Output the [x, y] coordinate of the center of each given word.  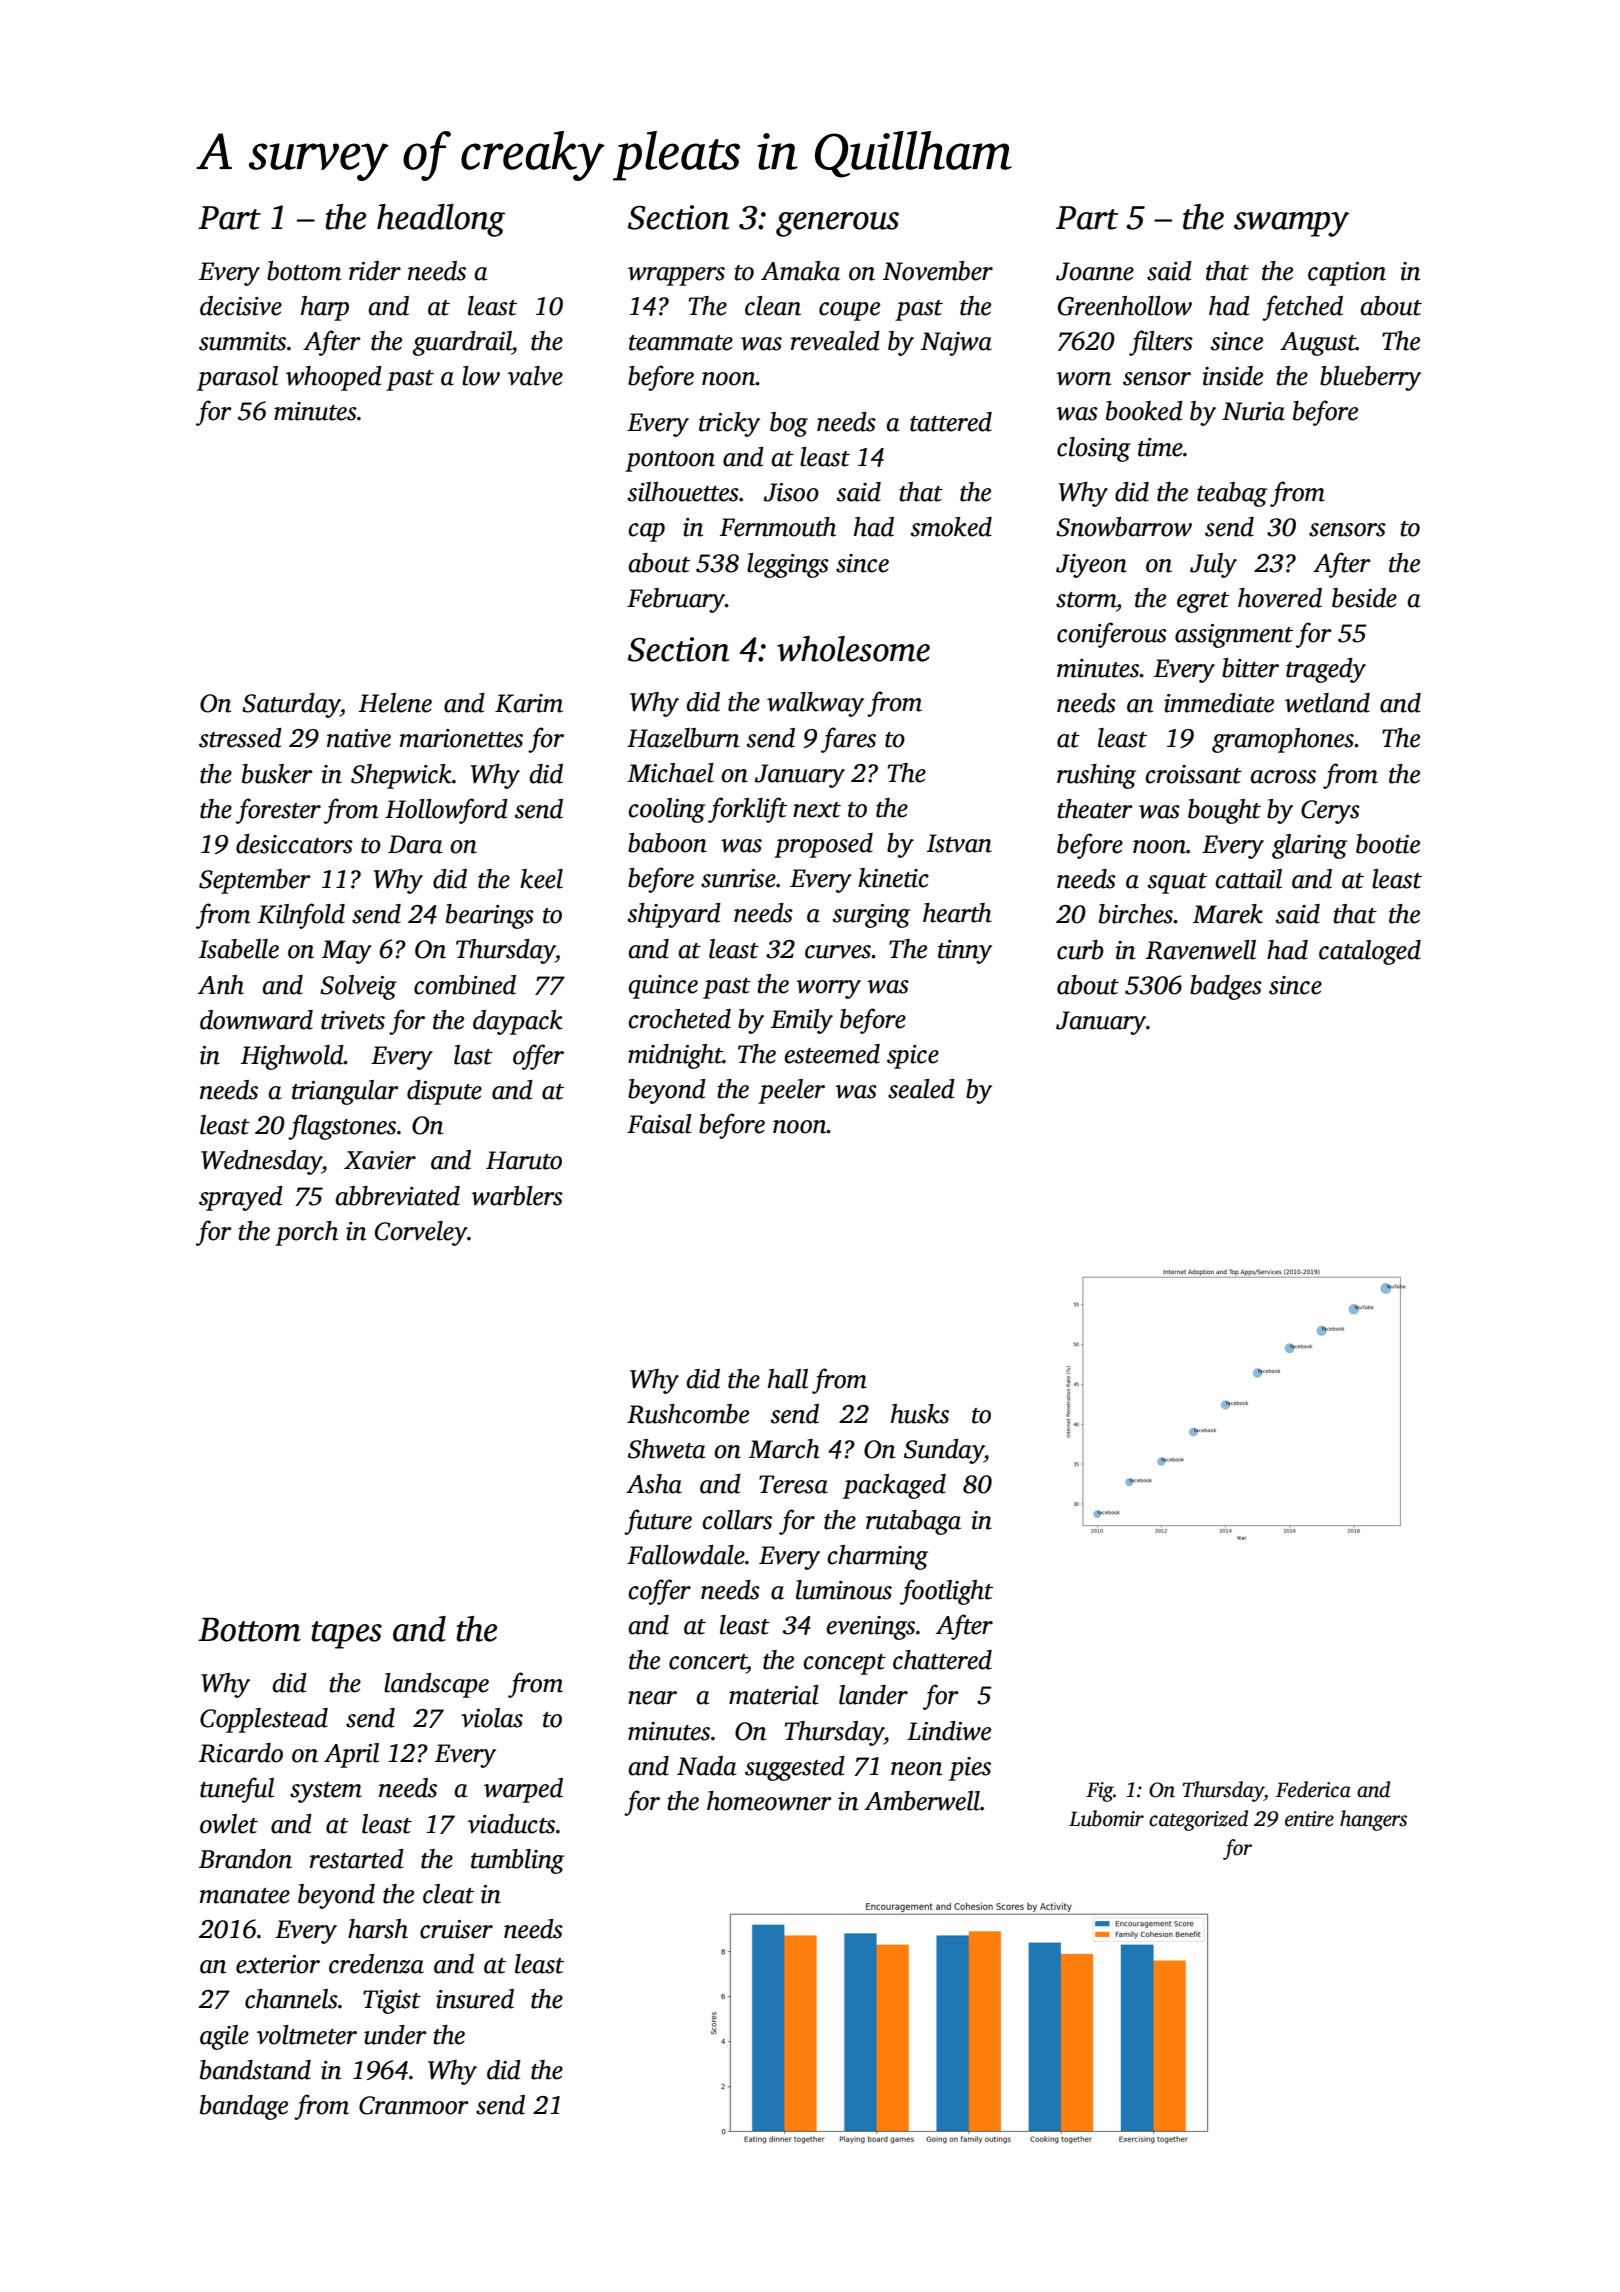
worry [828, 989]
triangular [345, 1092]
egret [1203, 602]
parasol [237, 378]
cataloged [1370, 952]
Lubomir [1106, 1818]
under [395, 2035]
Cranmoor [414, 2105]
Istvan [959, 843]
